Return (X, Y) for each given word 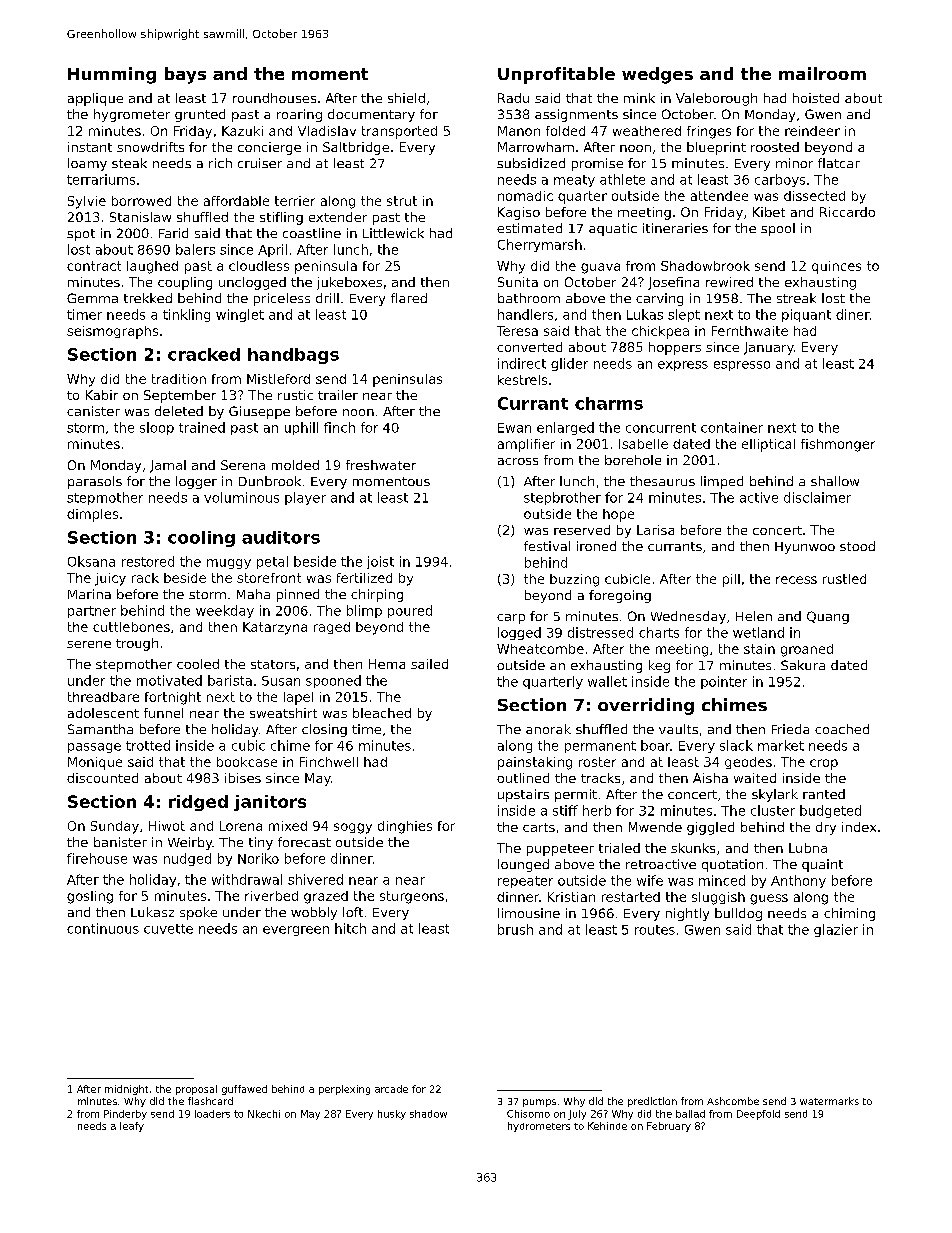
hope (618, 515)
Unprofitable (556, 75)
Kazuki (242, 131)
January (769, 348)
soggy (353, 828)
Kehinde (607, 1126)
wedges (657, 75)
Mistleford (278, 379)
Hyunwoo (805, 548)
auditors (281, 537)
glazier (836, 930)
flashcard (210, 1101)
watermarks (829, 1101)
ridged (198, 803)
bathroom (529, 298)
